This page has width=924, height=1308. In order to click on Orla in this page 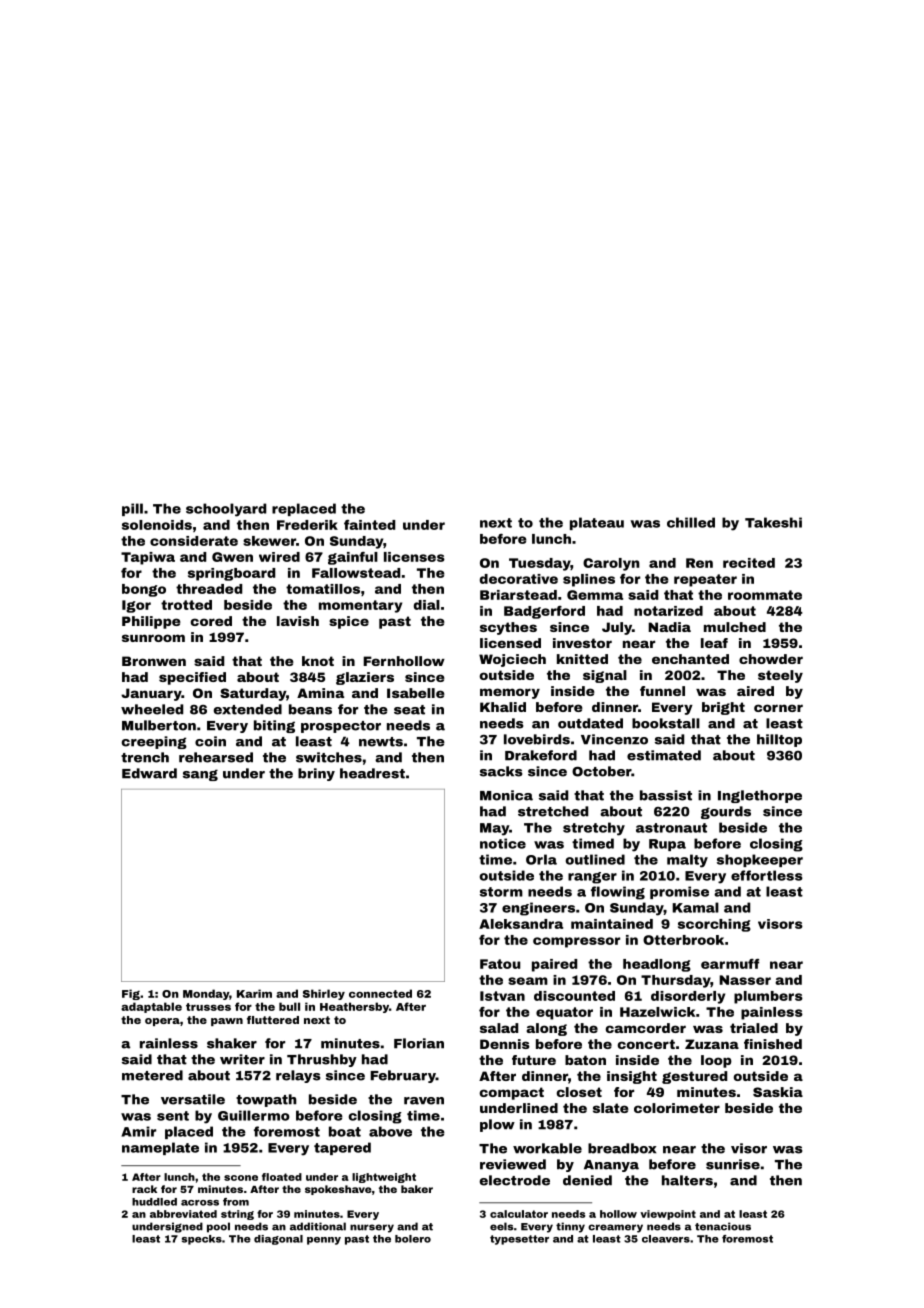, I will do `click(541, 859)`.
